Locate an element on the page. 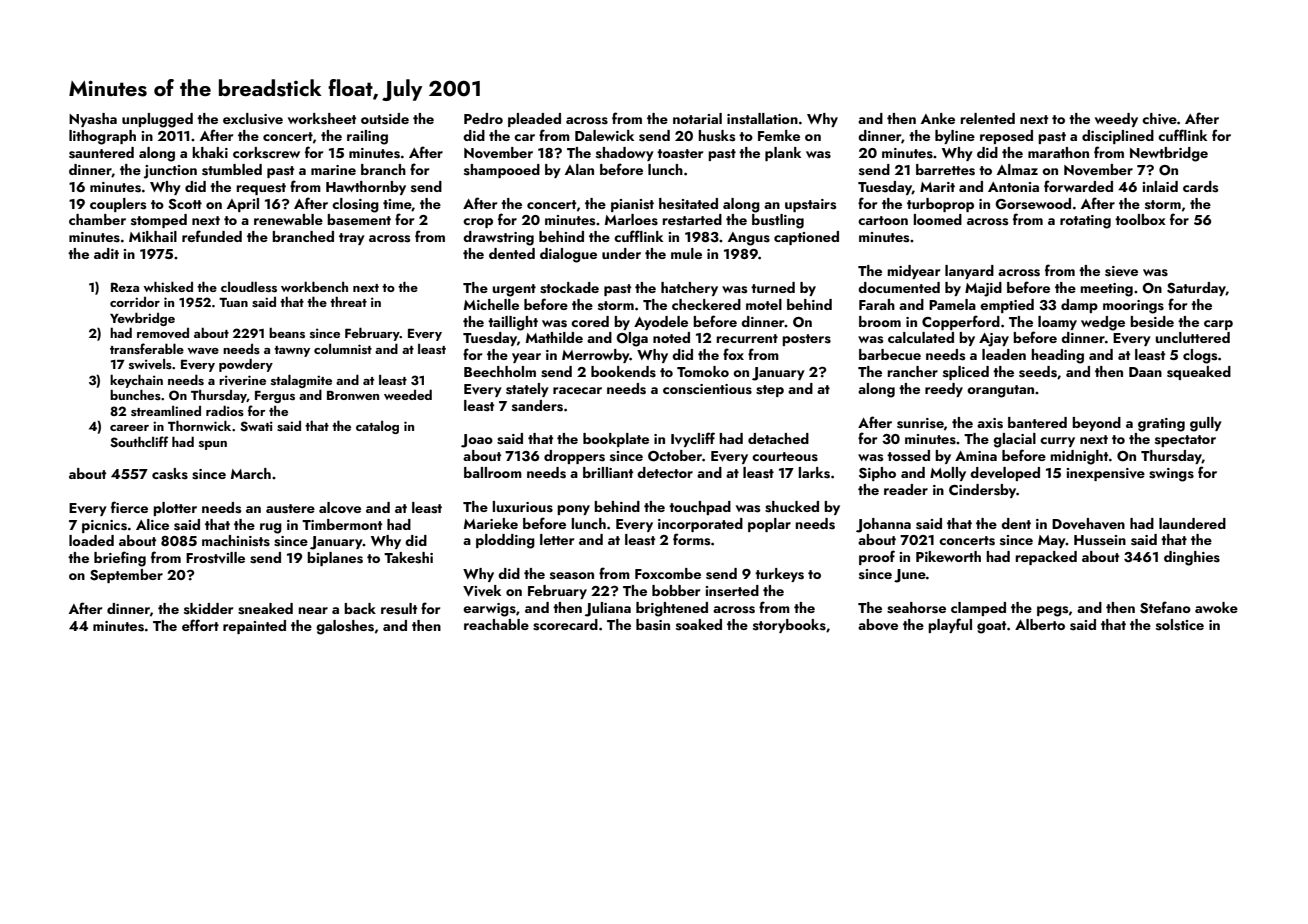  cloudless is located at coordinates (249, 286).
